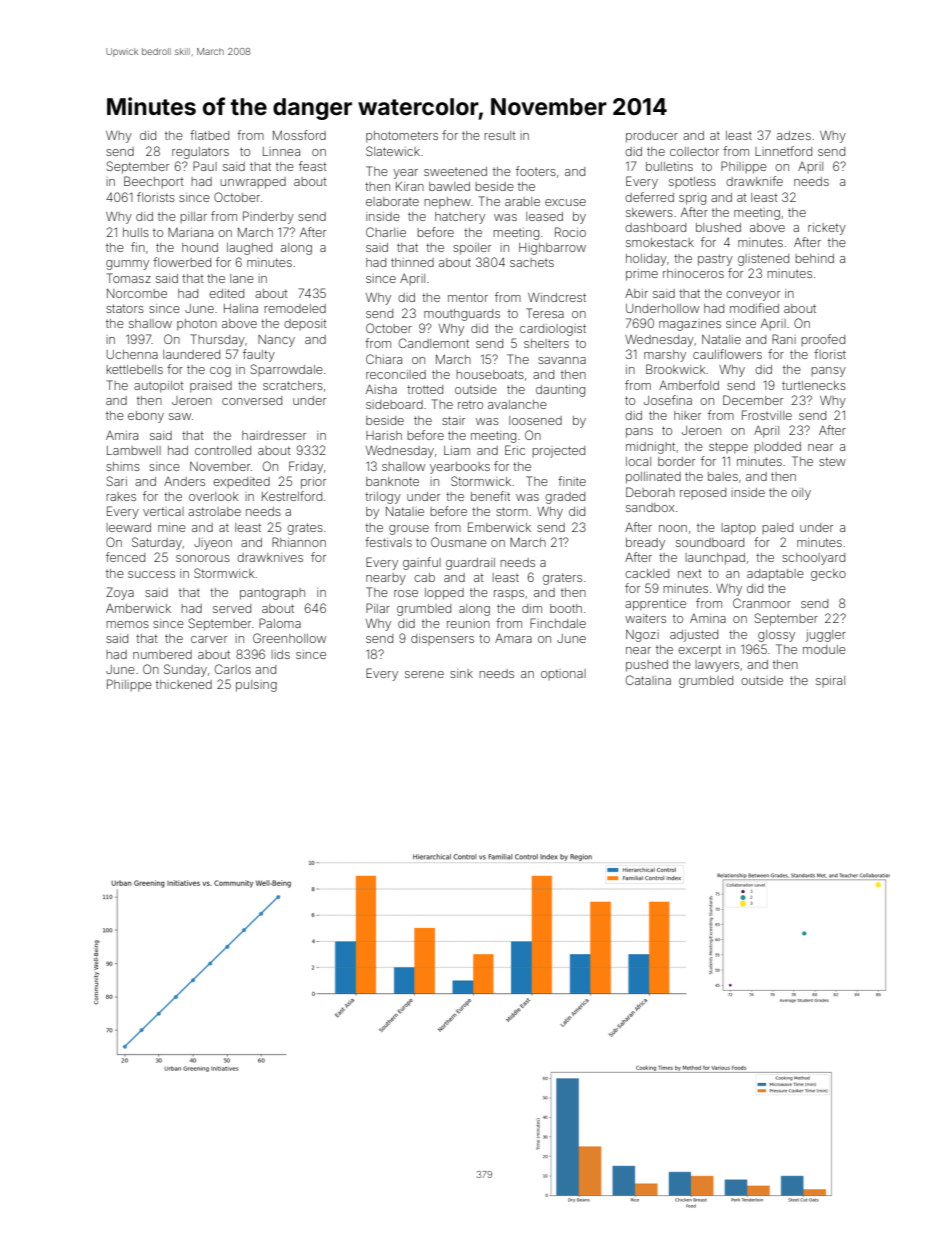 The height and width of the page is (1233, 952). I want to click on hairdresser, so click(274, 435).
